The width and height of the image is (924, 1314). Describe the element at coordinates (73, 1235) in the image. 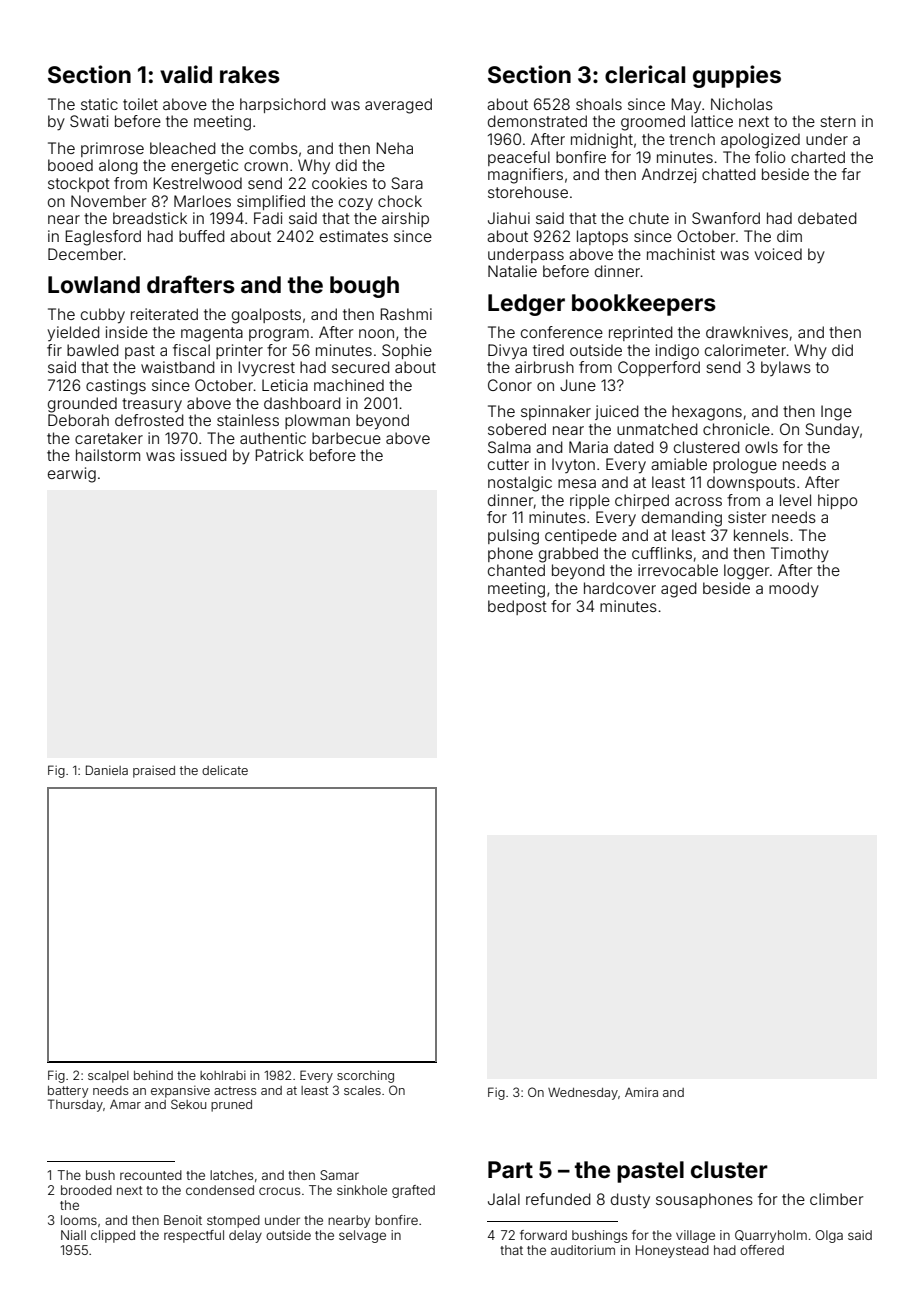

I see `Niall` at that location.
